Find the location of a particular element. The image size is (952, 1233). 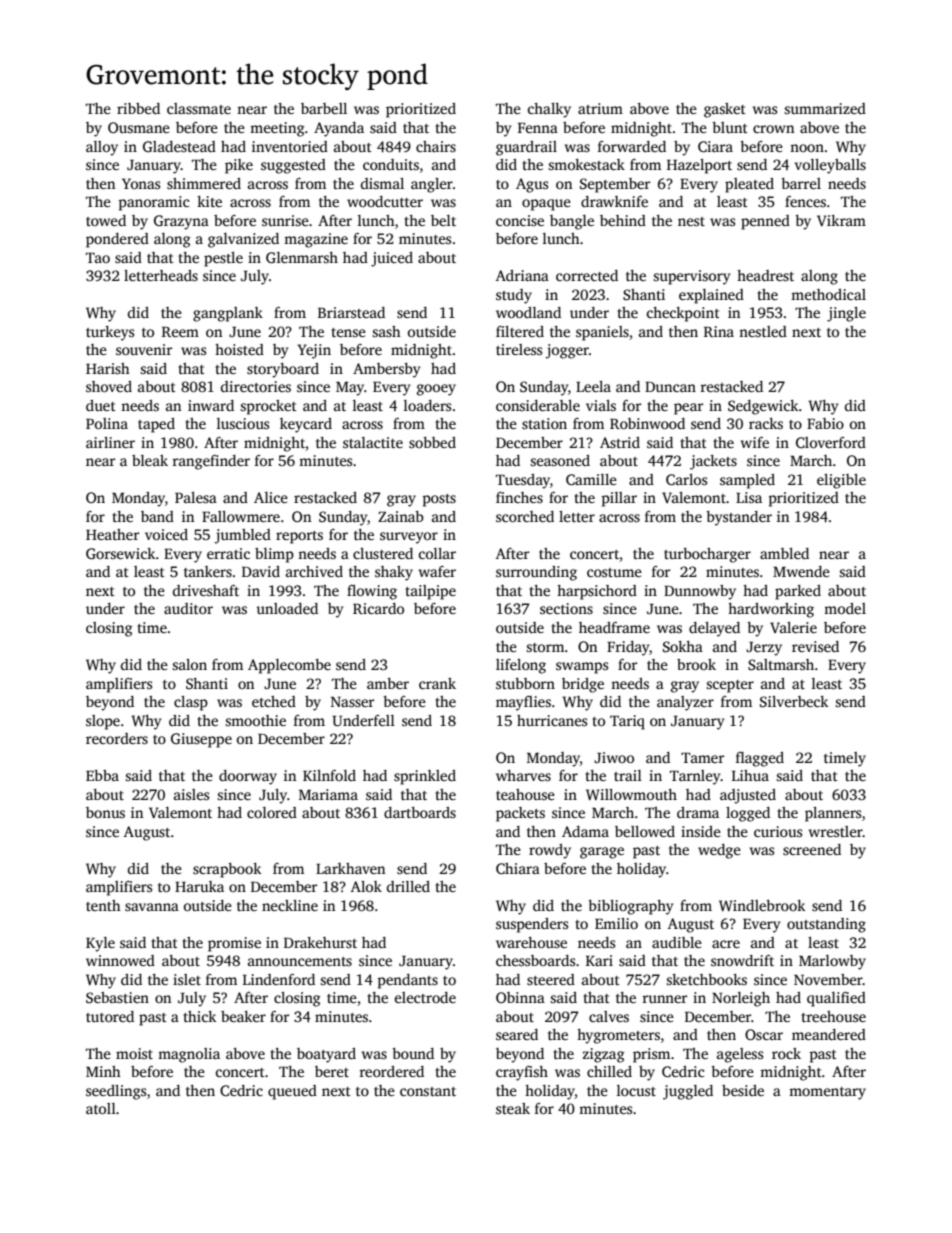

eligible is located at coordinates (841, 481).
